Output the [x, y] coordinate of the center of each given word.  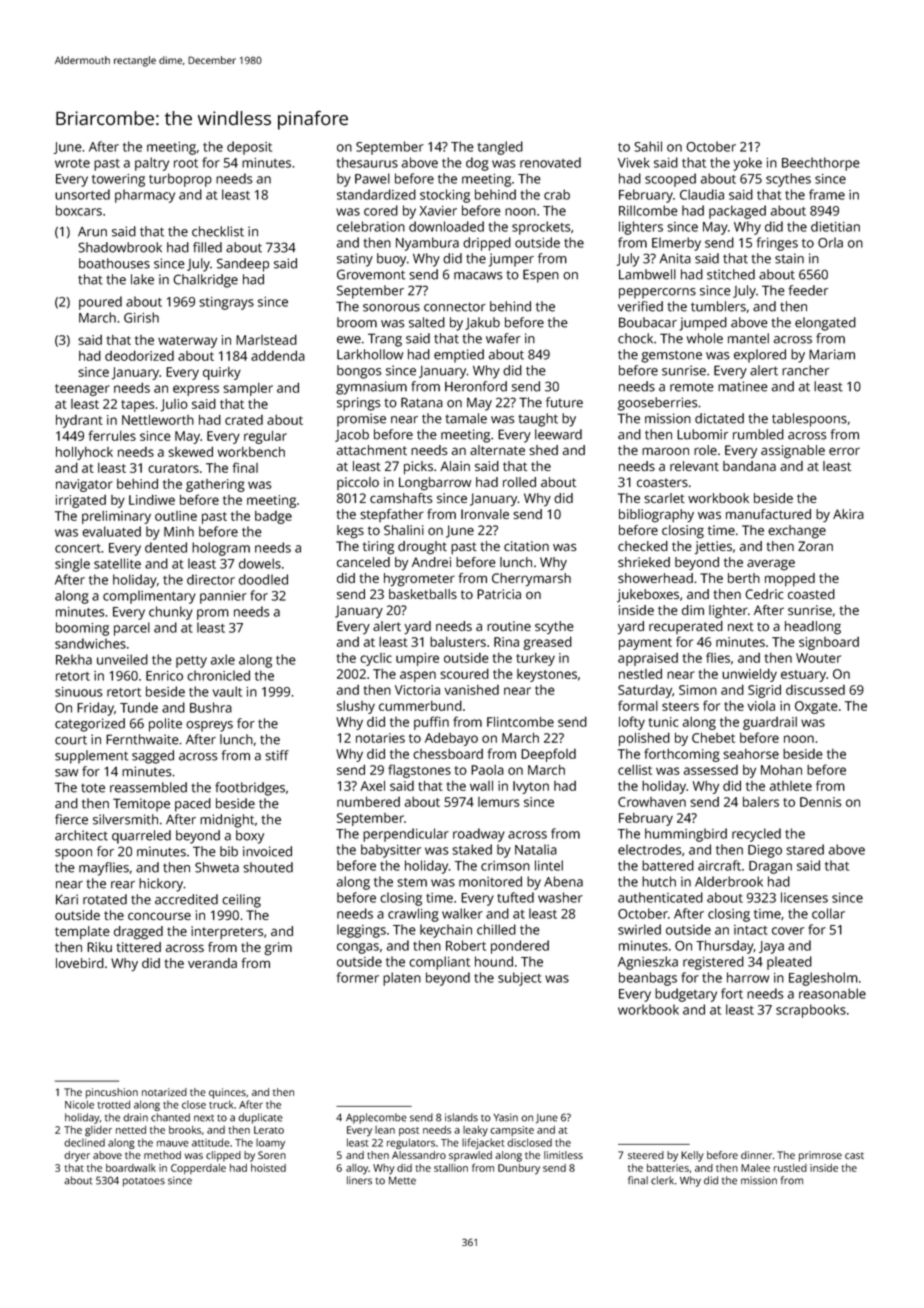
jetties [713, 548]
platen [402, 979]
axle [223, 659]
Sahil [648, 146]
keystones [547, 675]
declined [84, 1142]
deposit [249, 148]
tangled [500, 148]
